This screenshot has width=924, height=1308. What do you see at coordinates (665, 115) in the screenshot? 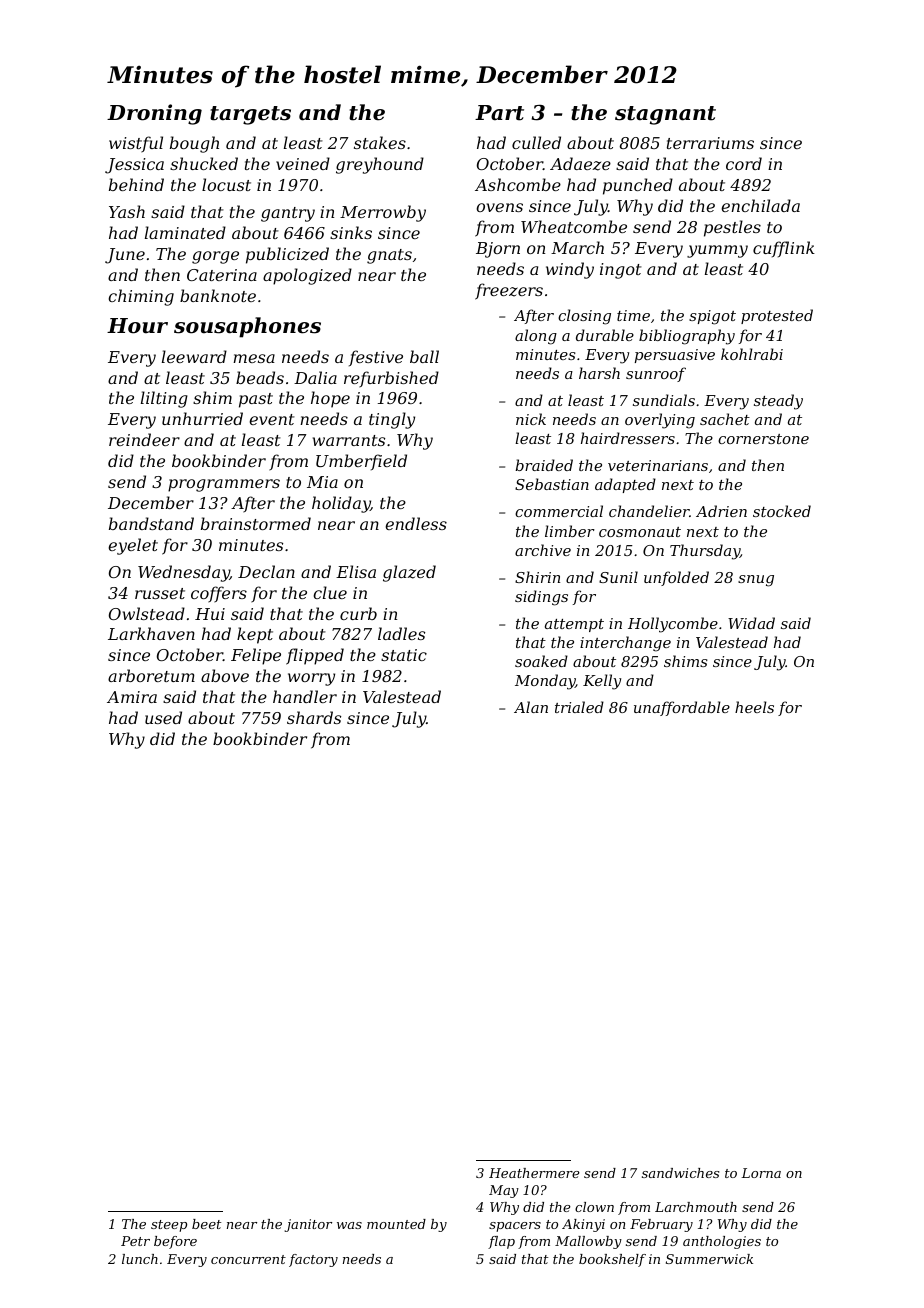
I see `stagnant` at bounding box center [665, 115].
